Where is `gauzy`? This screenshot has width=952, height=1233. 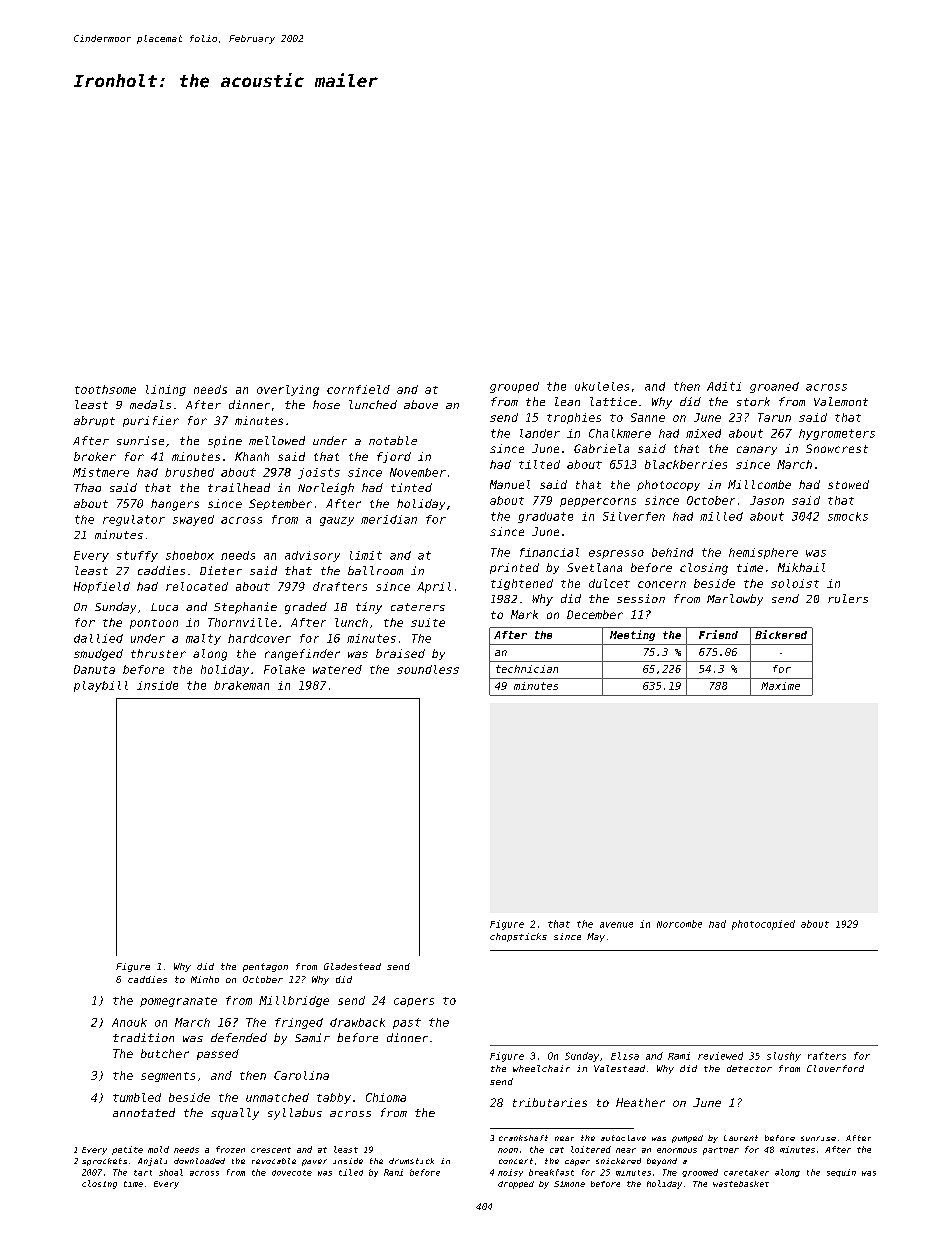
gauzy is located at coordinates (337, 521).
